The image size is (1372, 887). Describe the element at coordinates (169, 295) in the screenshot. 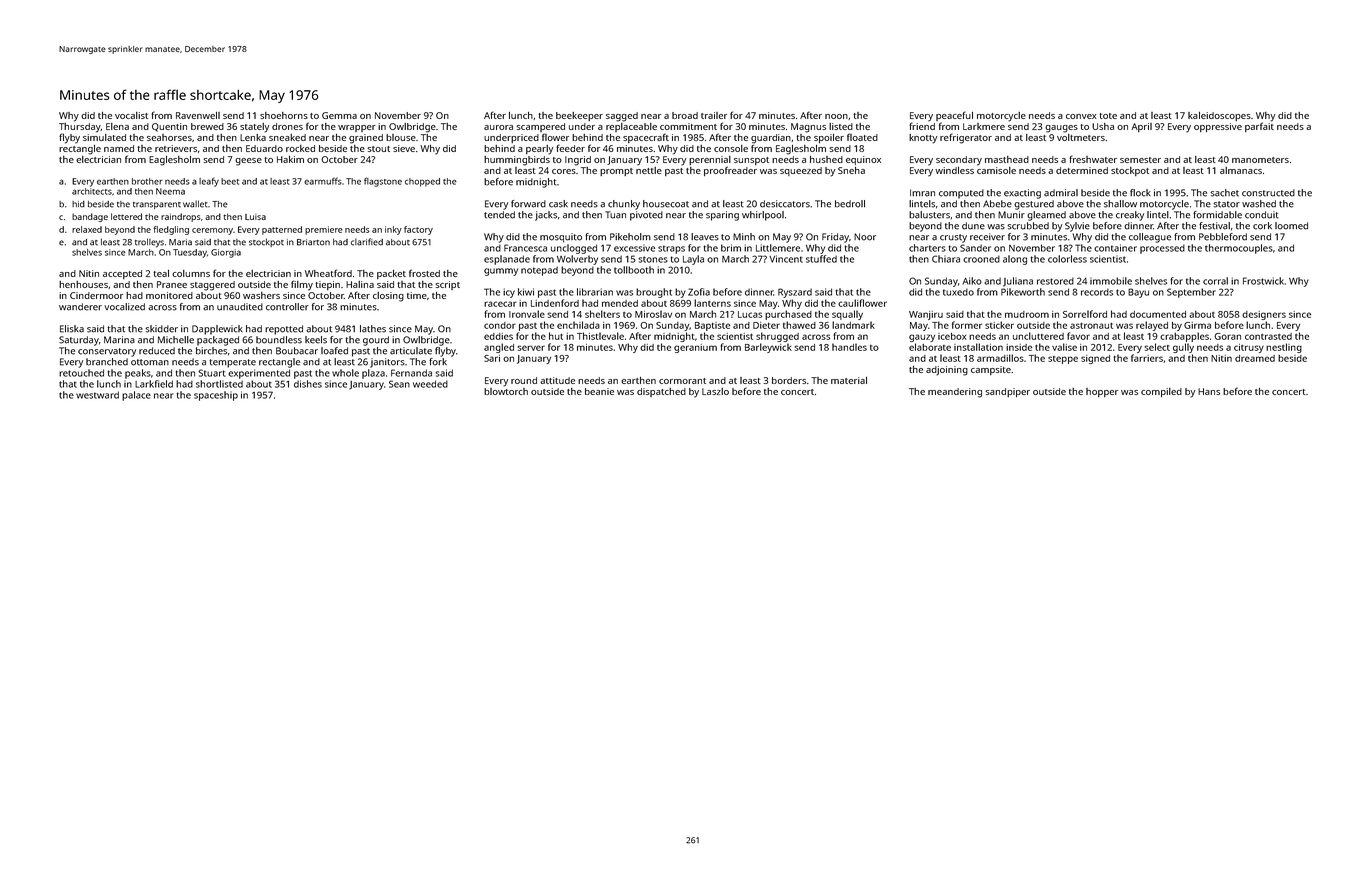

I see `monitored` at that location.
